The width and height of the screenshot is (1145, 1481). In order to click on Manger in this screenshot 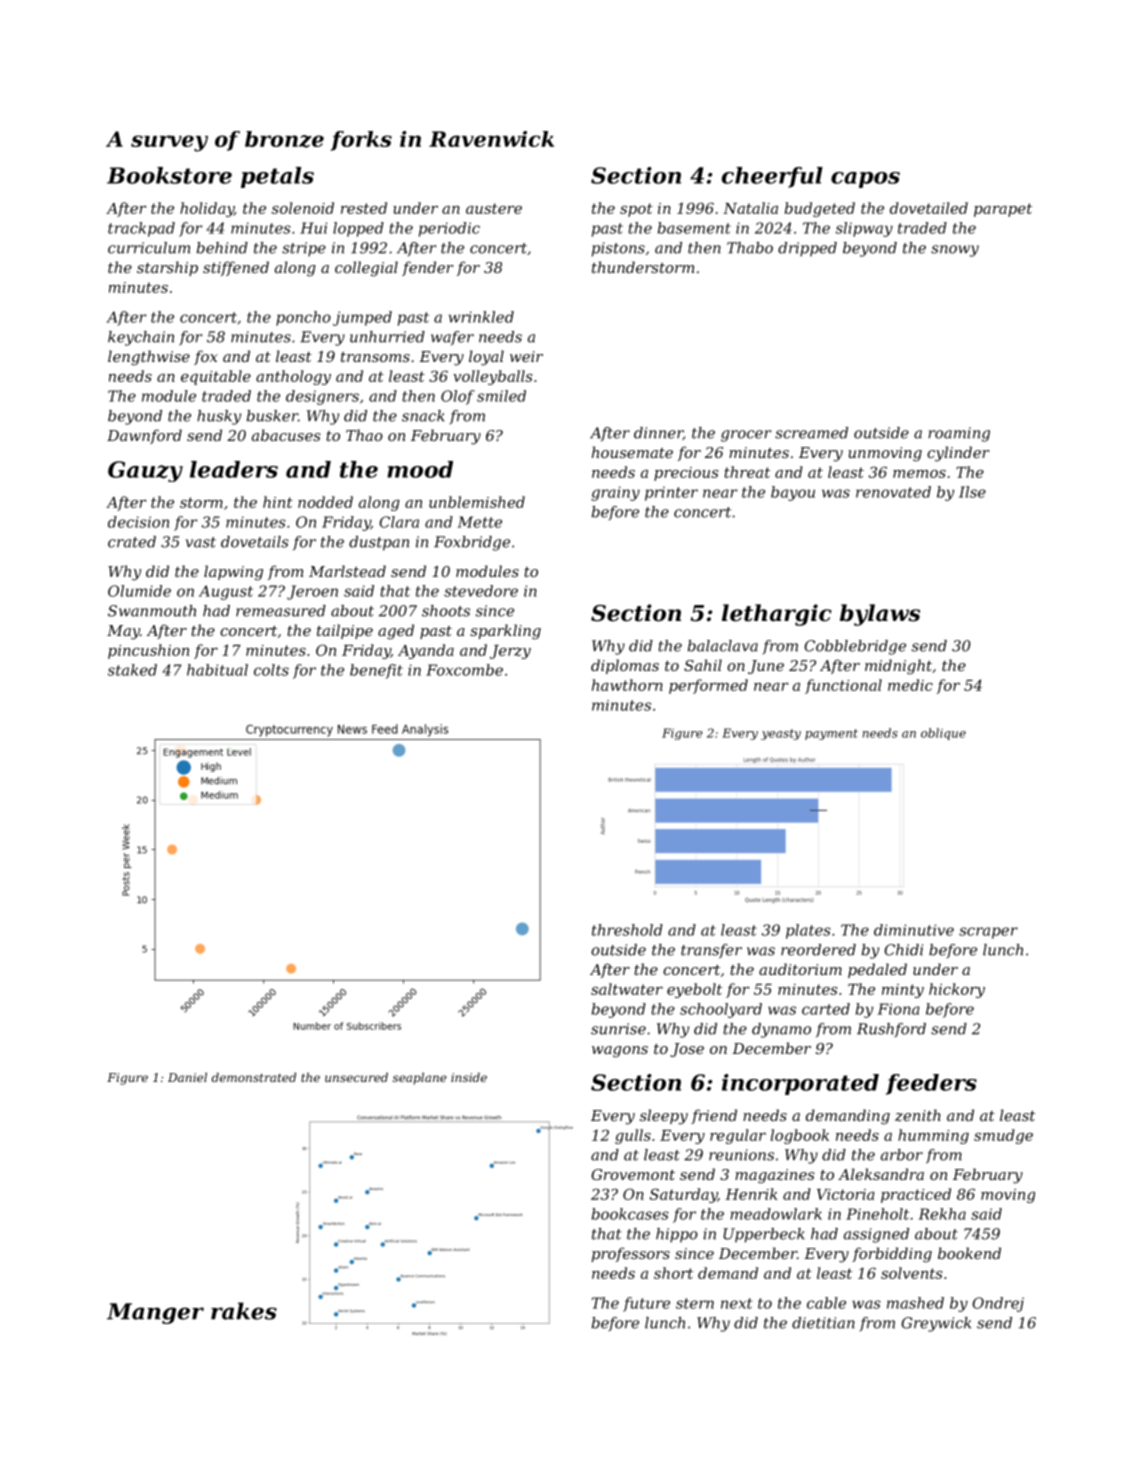, I will do `click(155, 1313)`.
